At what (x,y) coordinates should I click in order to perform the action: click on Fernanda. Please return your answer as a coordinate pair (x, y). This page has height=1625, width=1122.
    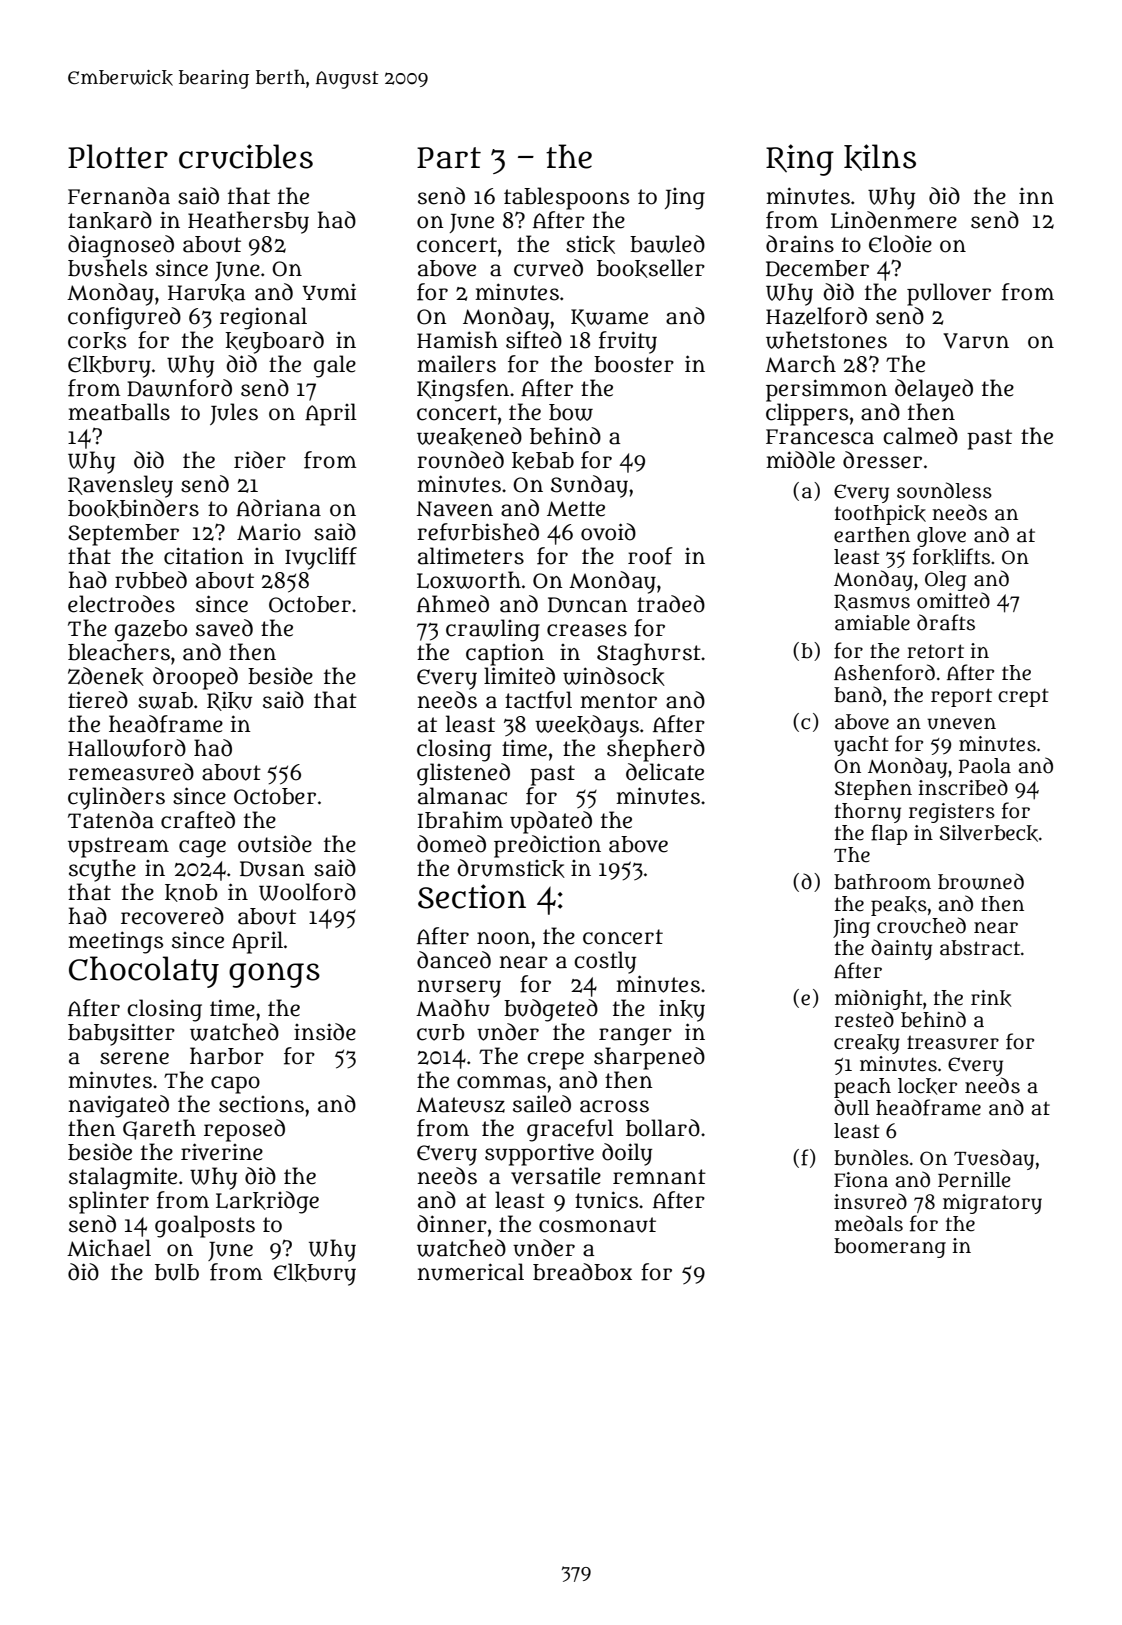
    Looking at the image, I should click on (119, 196).
